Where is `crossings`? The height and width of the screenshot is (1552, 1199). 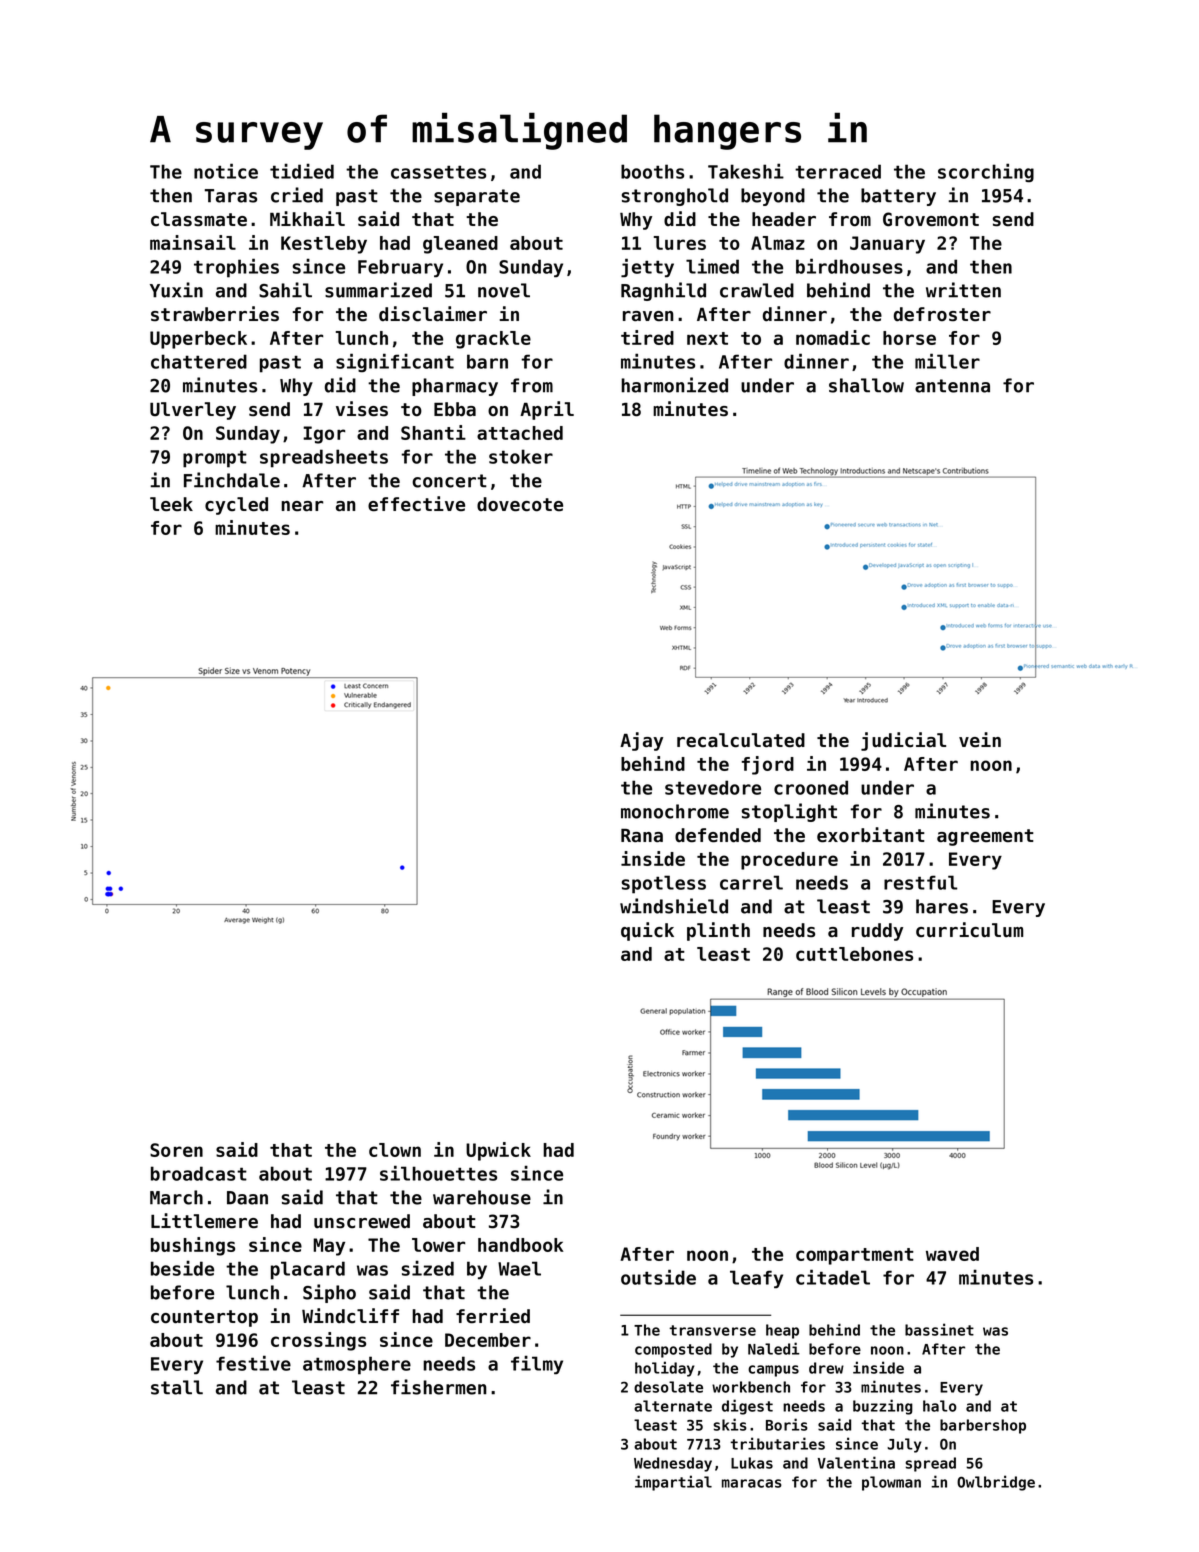 crossings is located at coordinates (318, 1341).
